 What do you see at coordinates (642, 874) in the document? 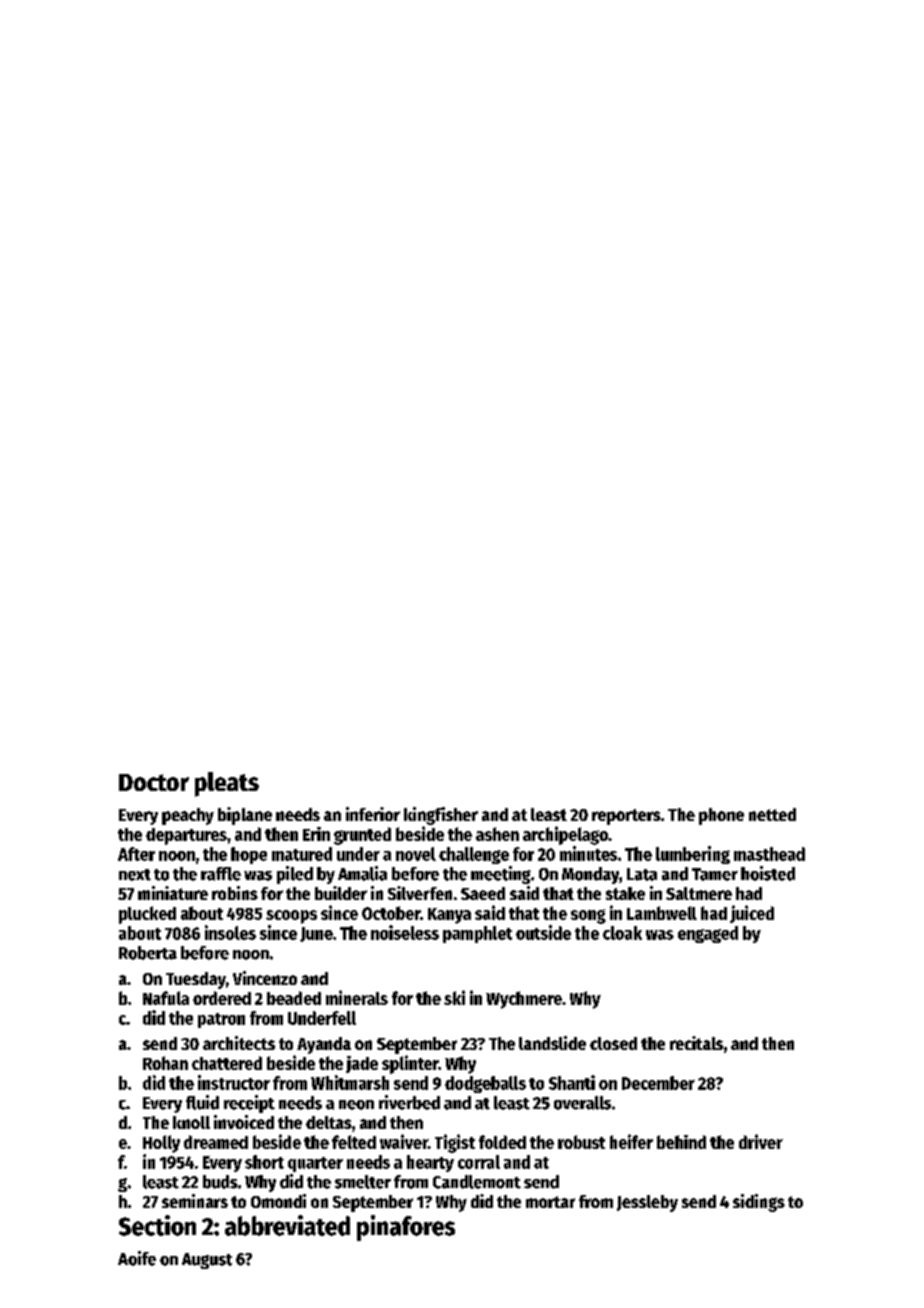
I see `Lata` at bounding box center [642, 874].
